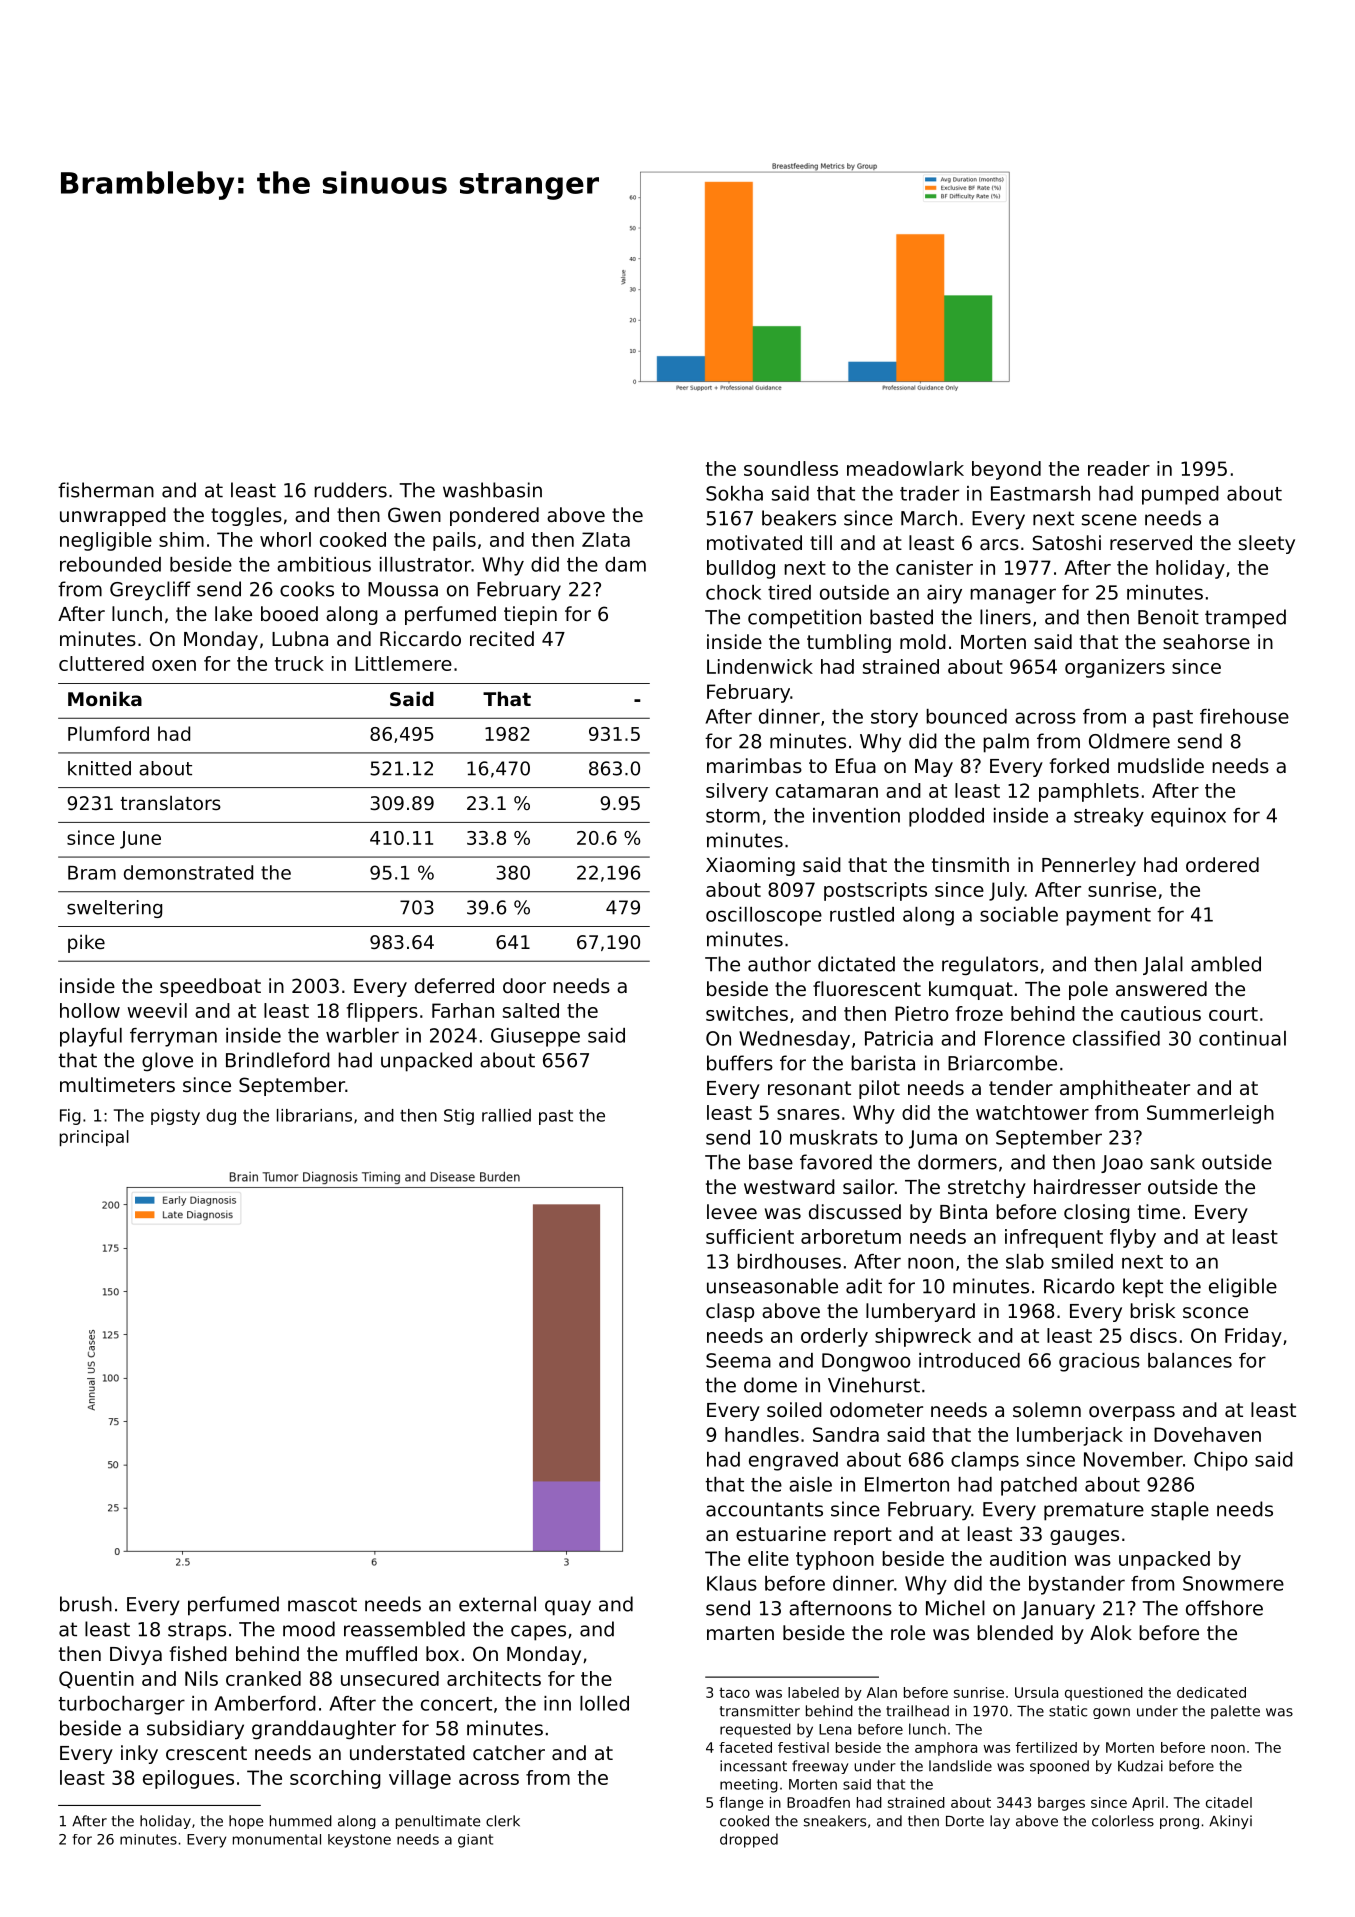 This screenshot has width=1355, height=1917. What do you see at coordinates (1179, 1823) in the screenshot?
I see `prong` at bounding box center [1179, 1823].
